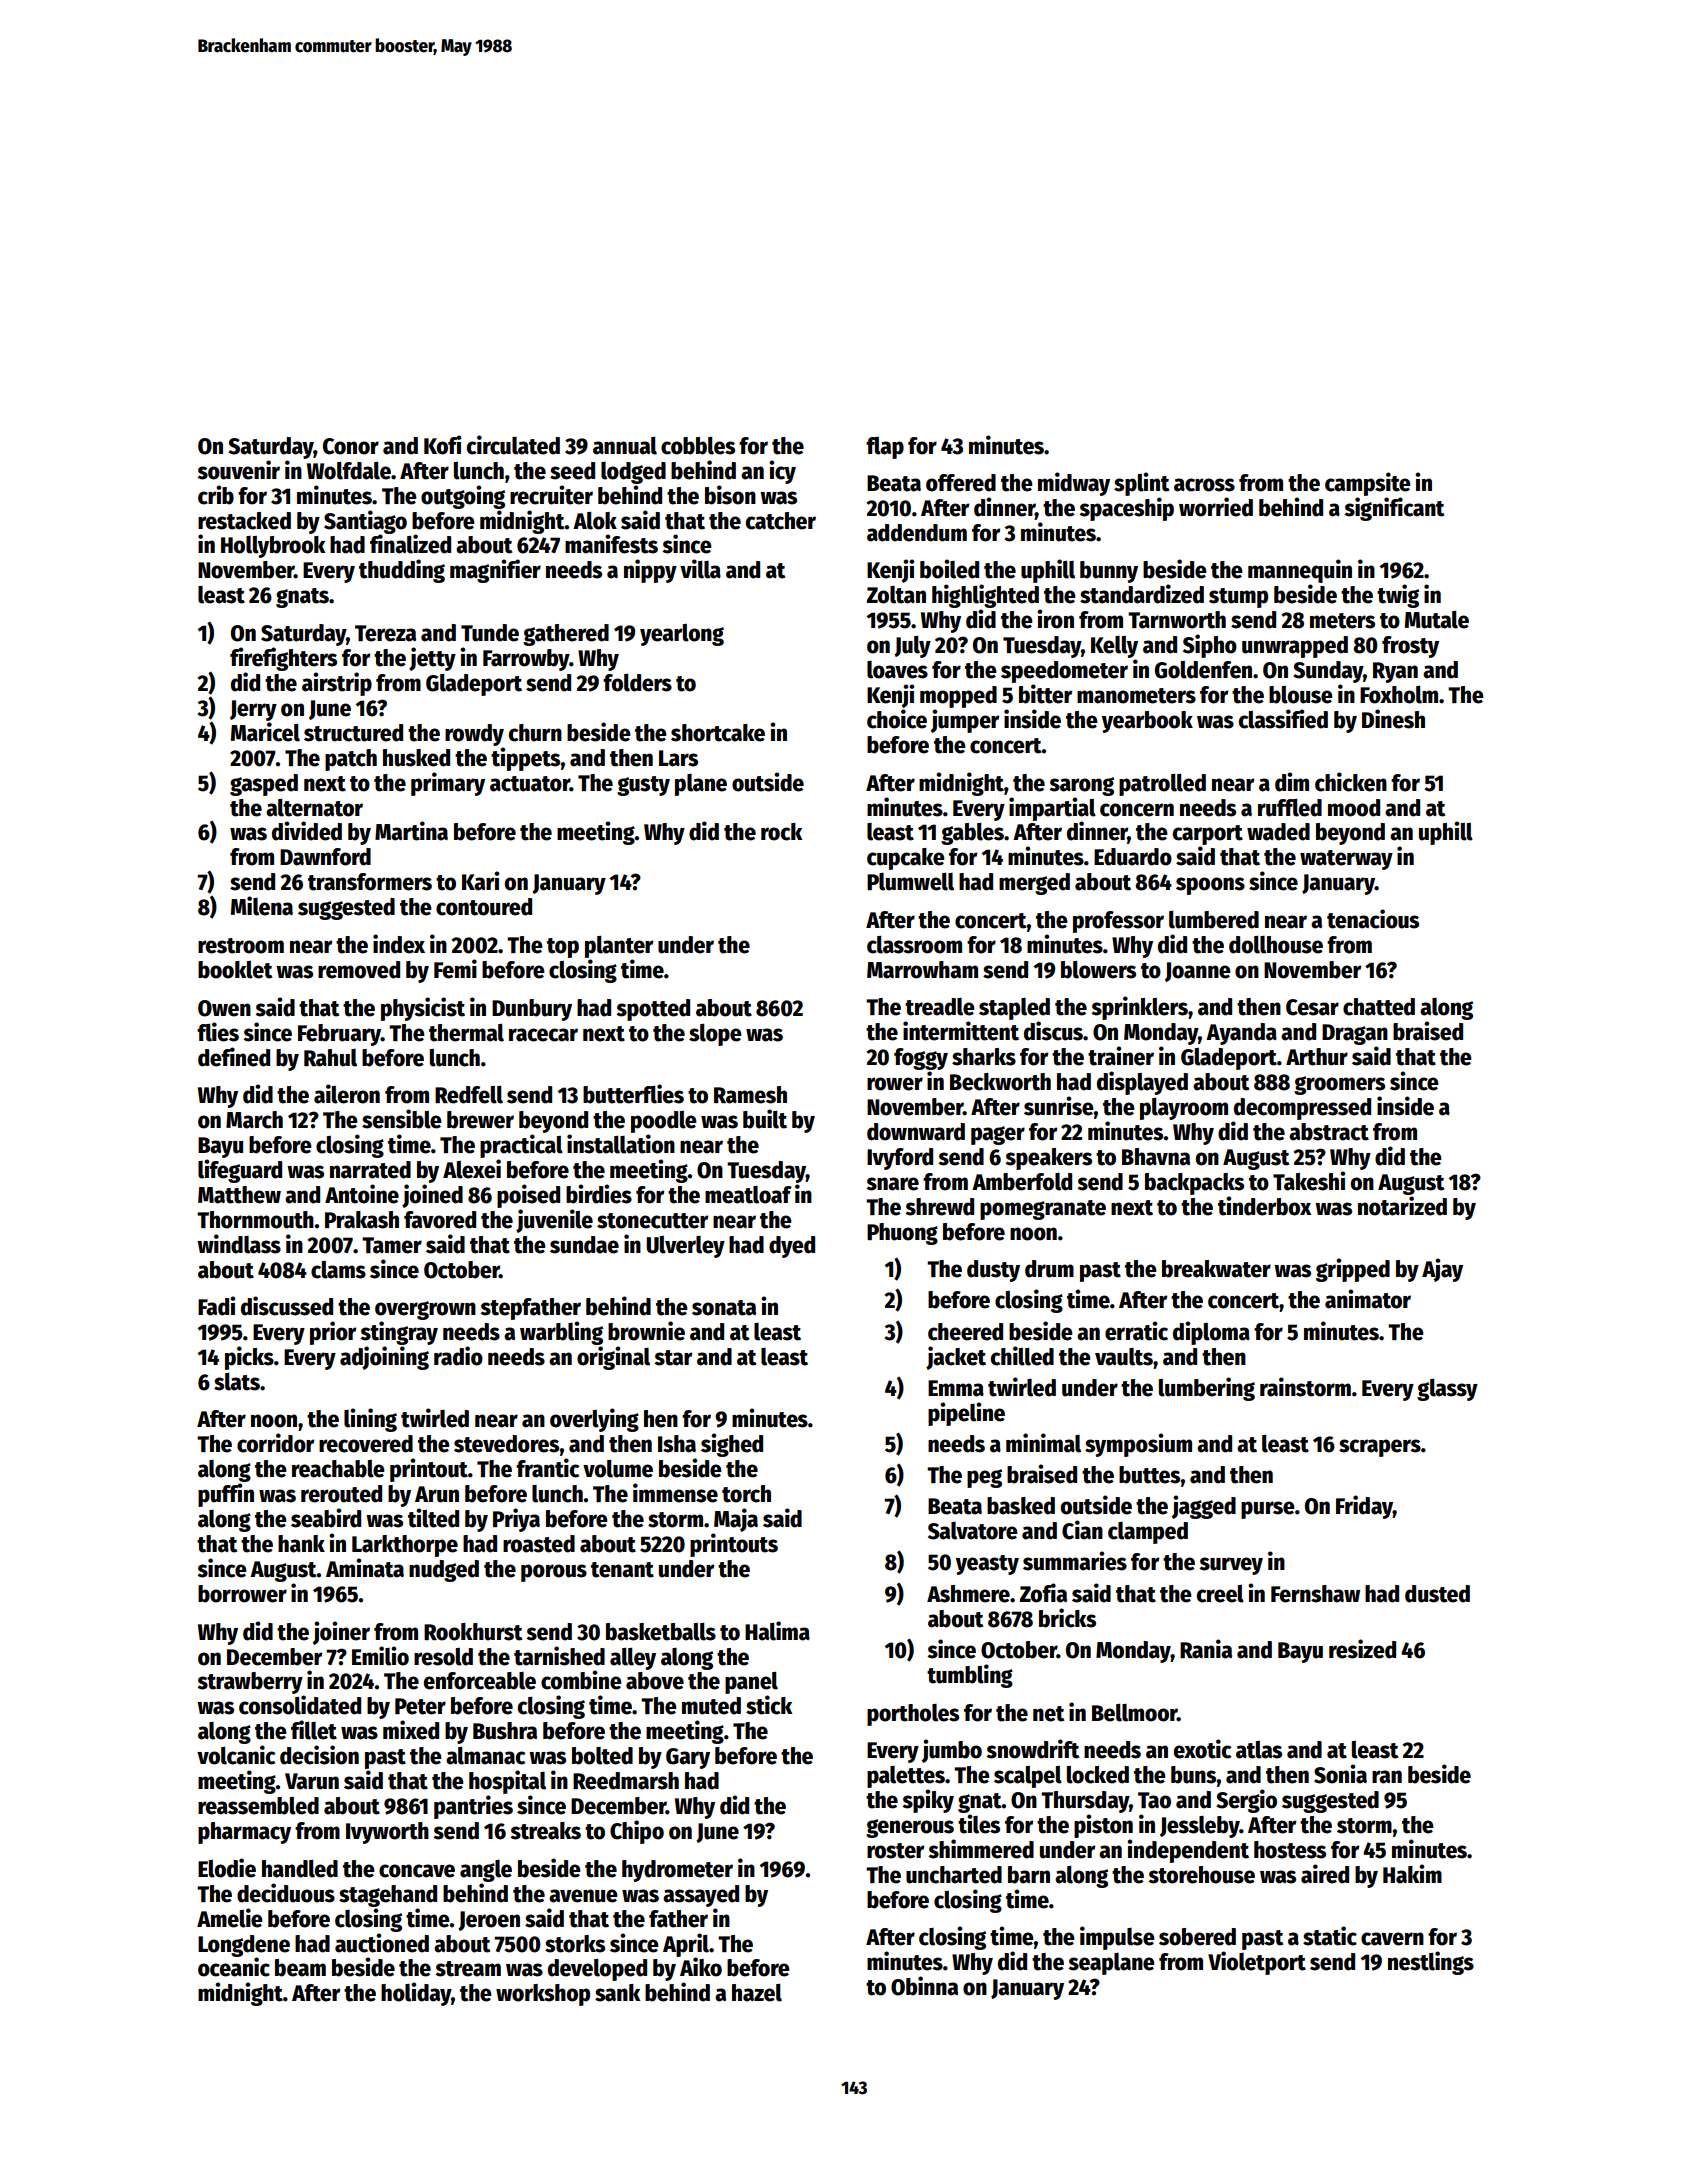 The height and width of the document is (2178, 1683). Describe the element at coordinates (637, 1832) in the document. I see `Chipo` at that location.
